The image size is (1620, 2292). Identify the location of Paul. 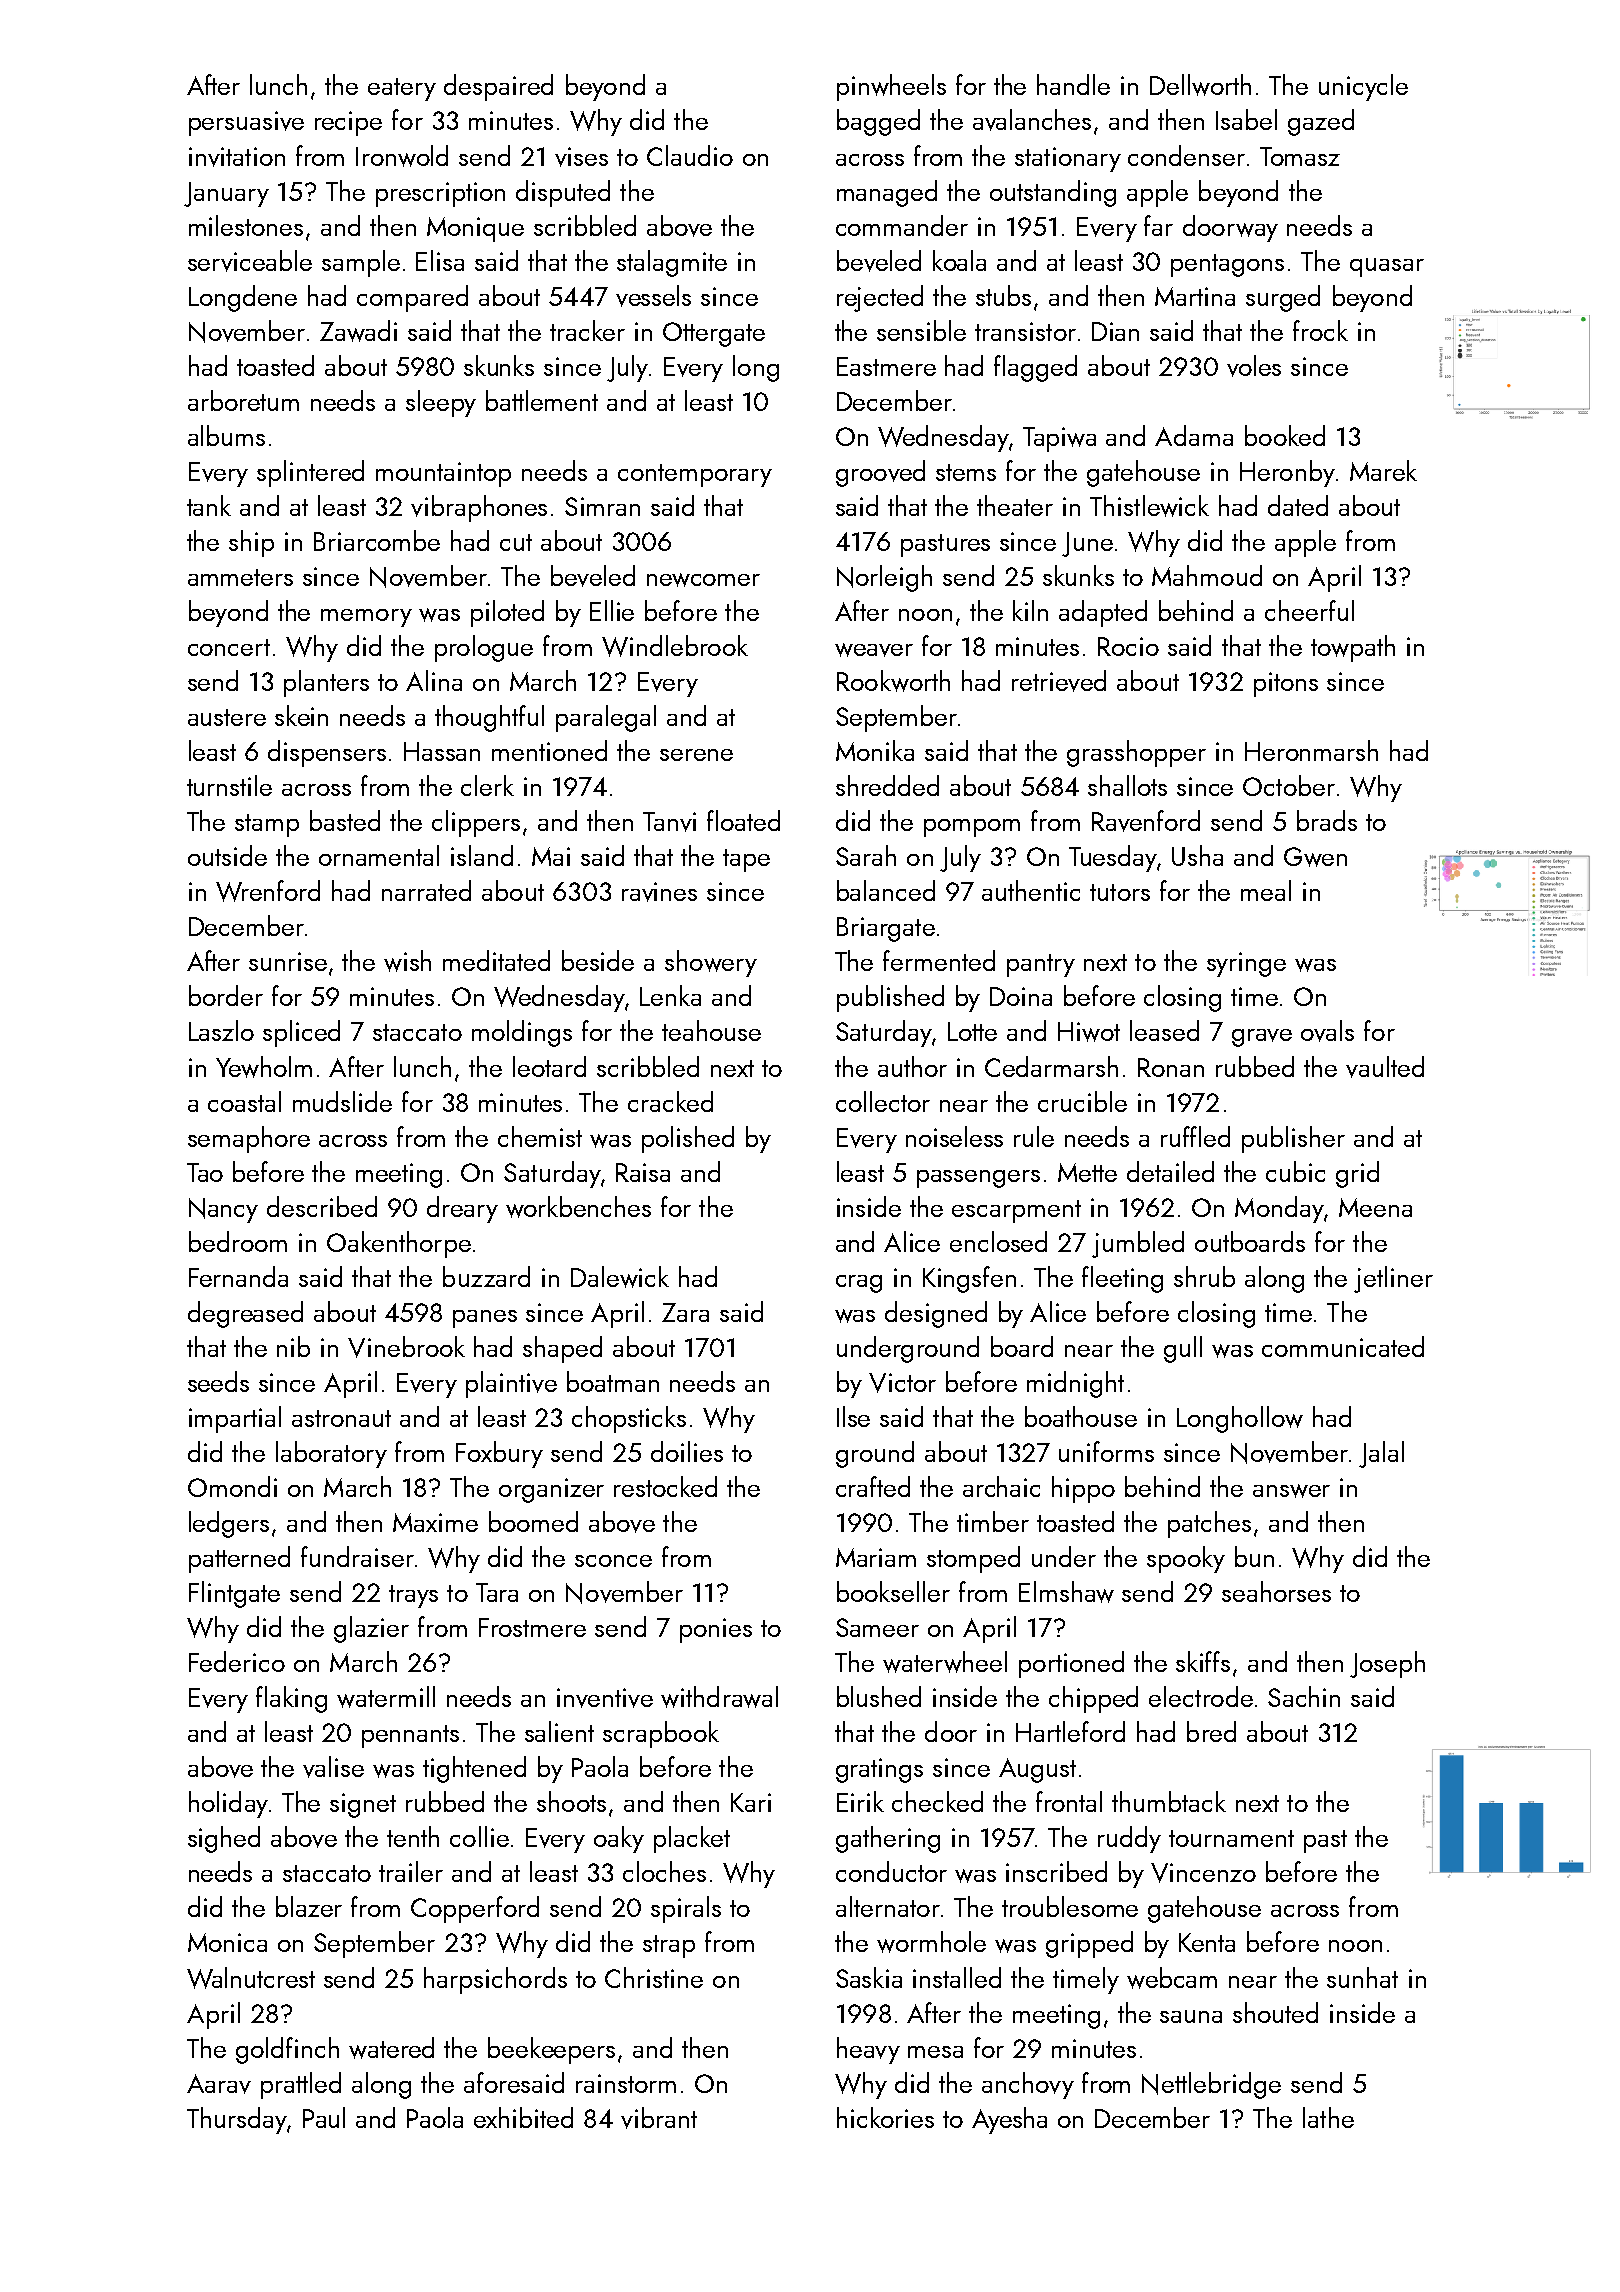
(324, 2117).
